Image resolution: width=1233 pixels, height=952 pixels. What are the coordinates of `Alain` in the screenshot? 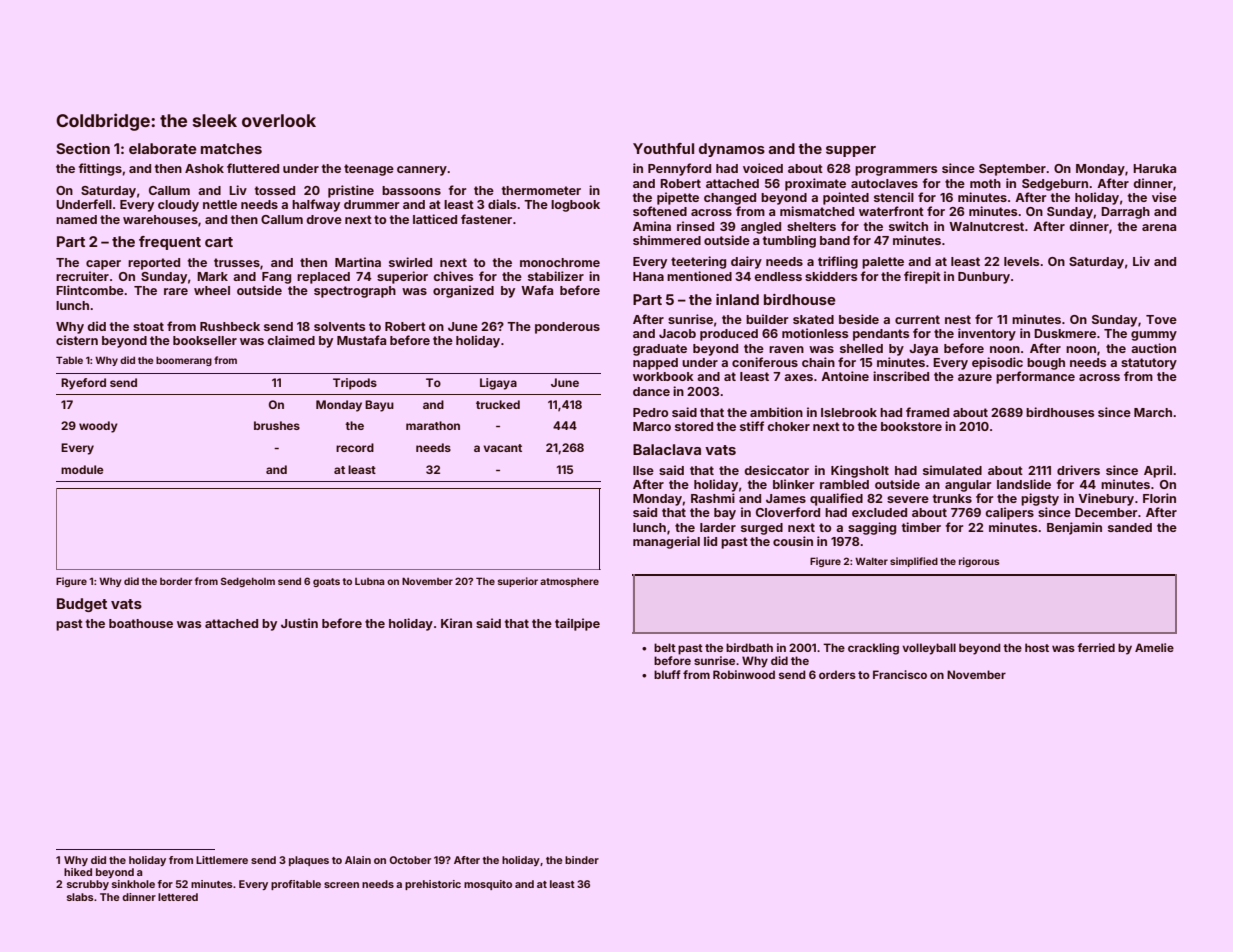 It's located at (358, 860).
